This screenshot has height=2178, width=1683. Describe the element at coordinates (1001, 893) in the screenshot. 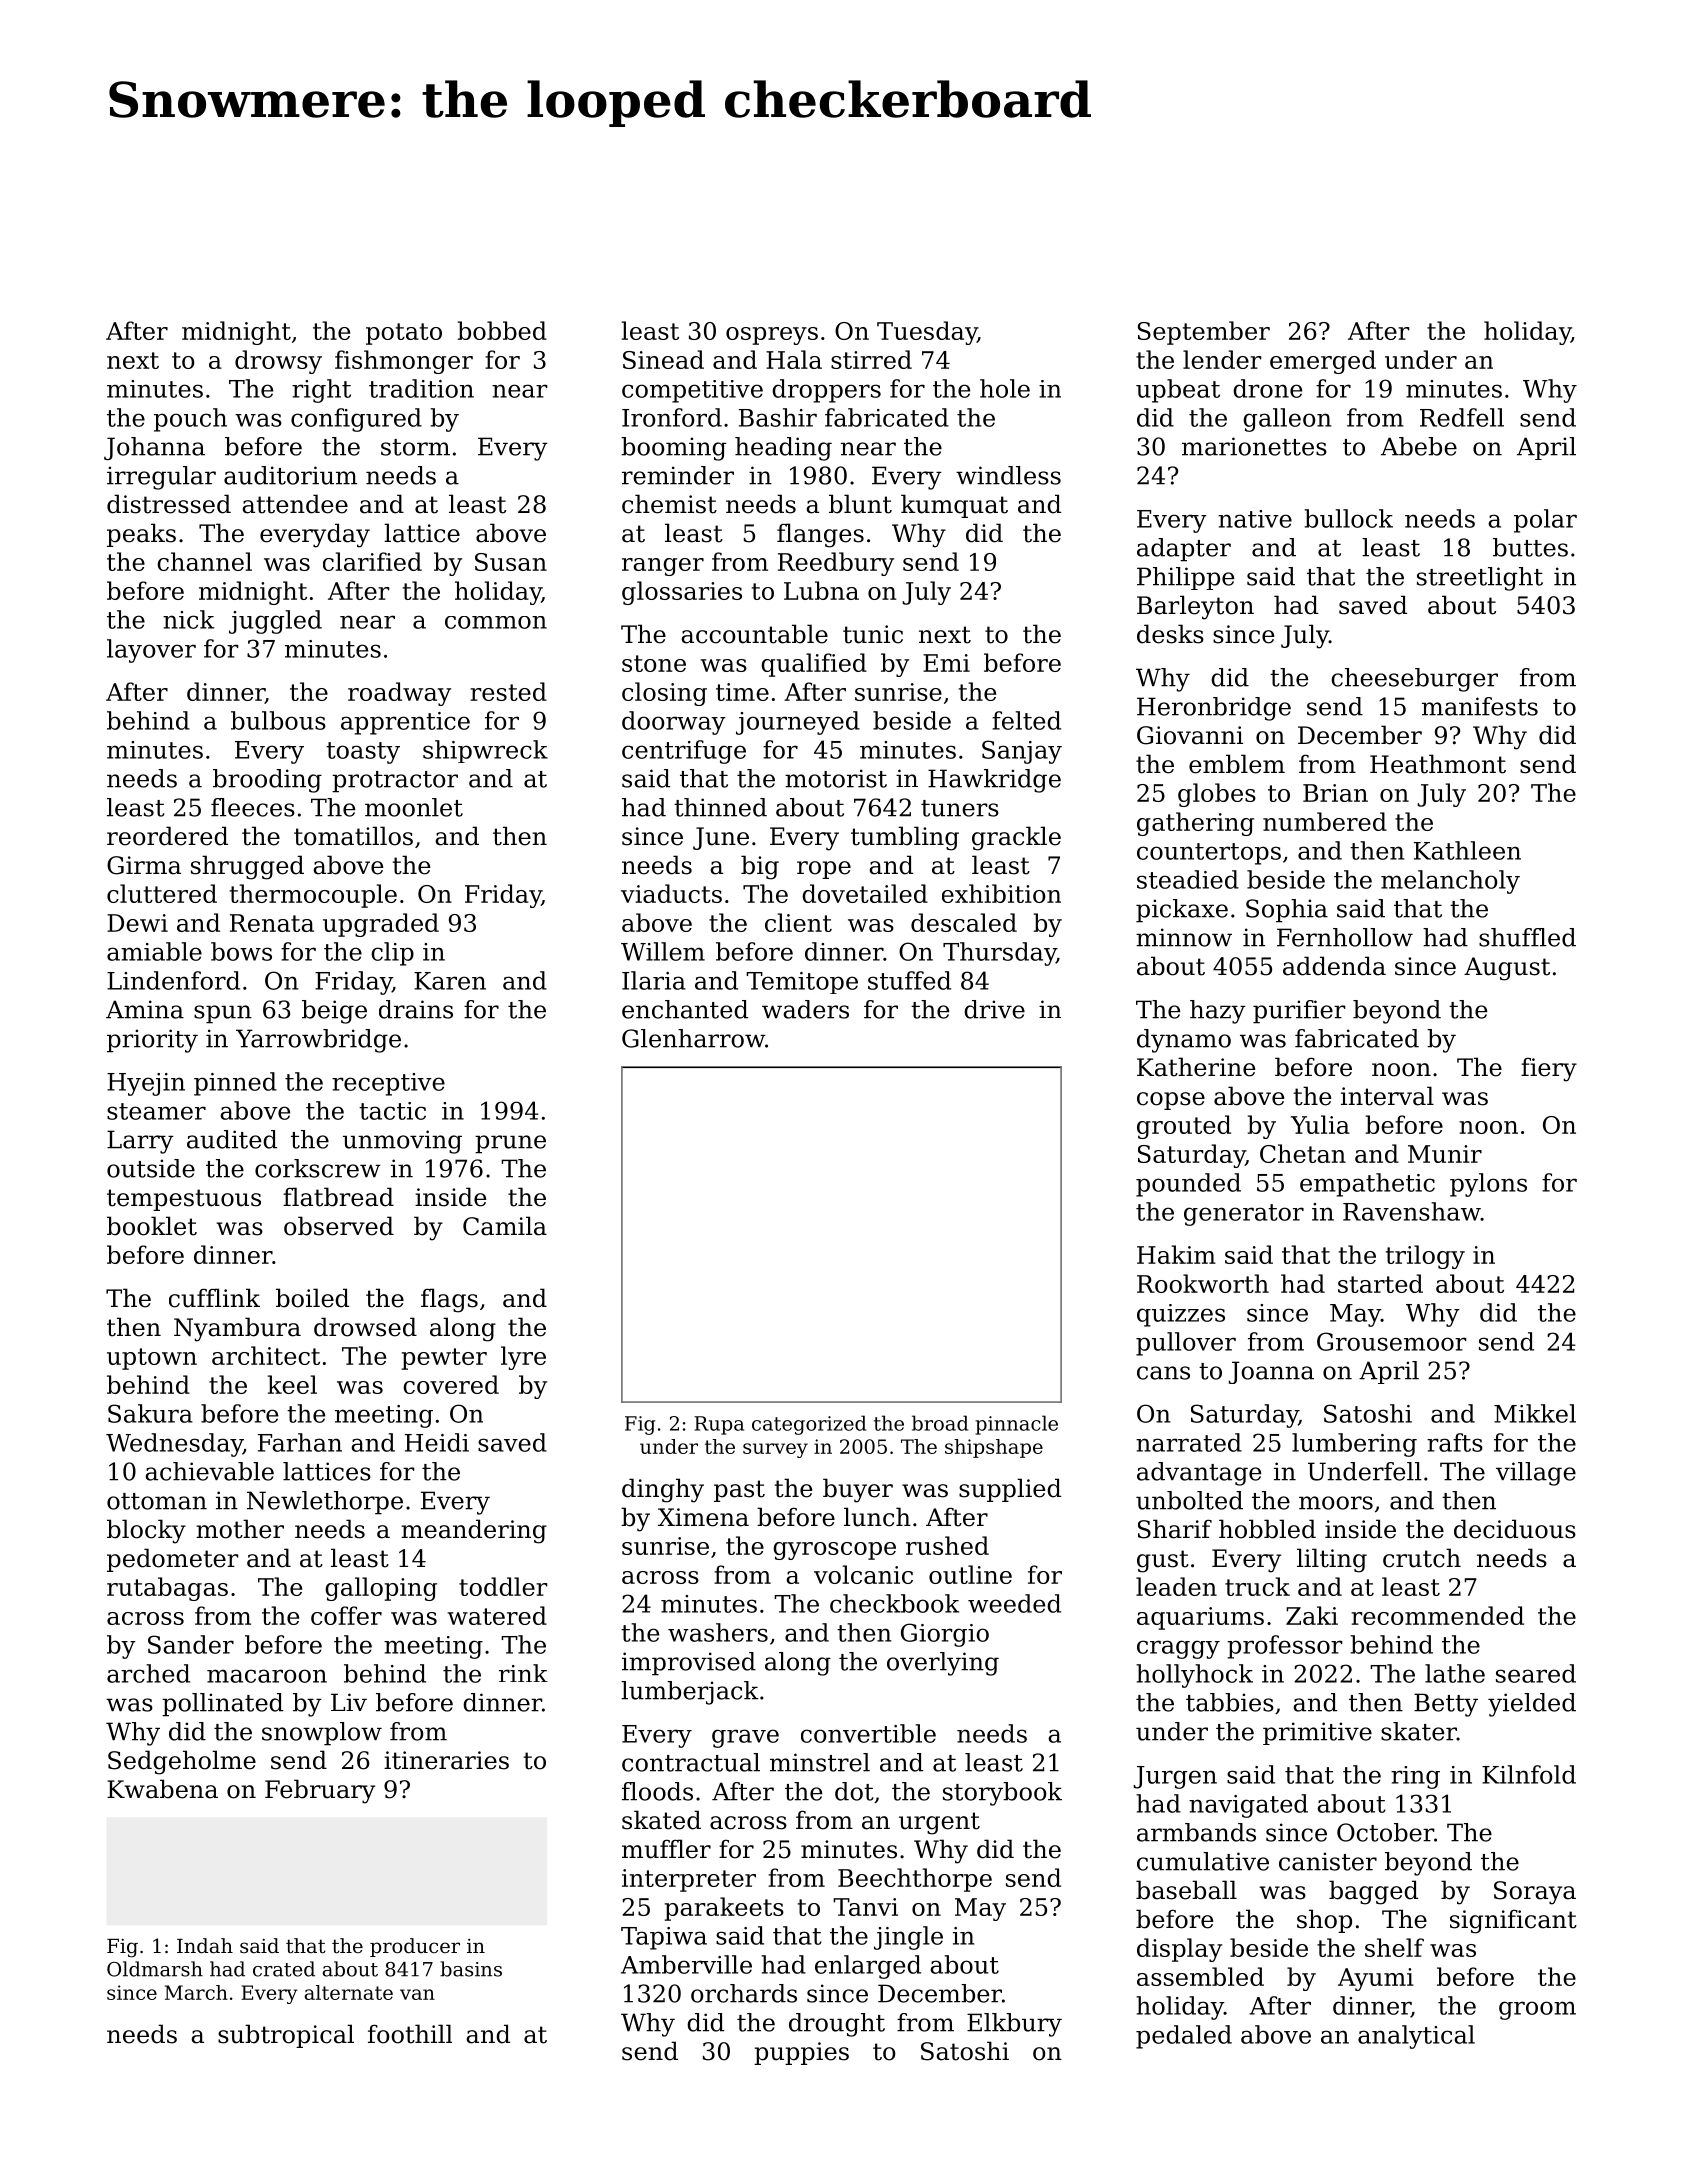

I see `exhibition` at that location.
